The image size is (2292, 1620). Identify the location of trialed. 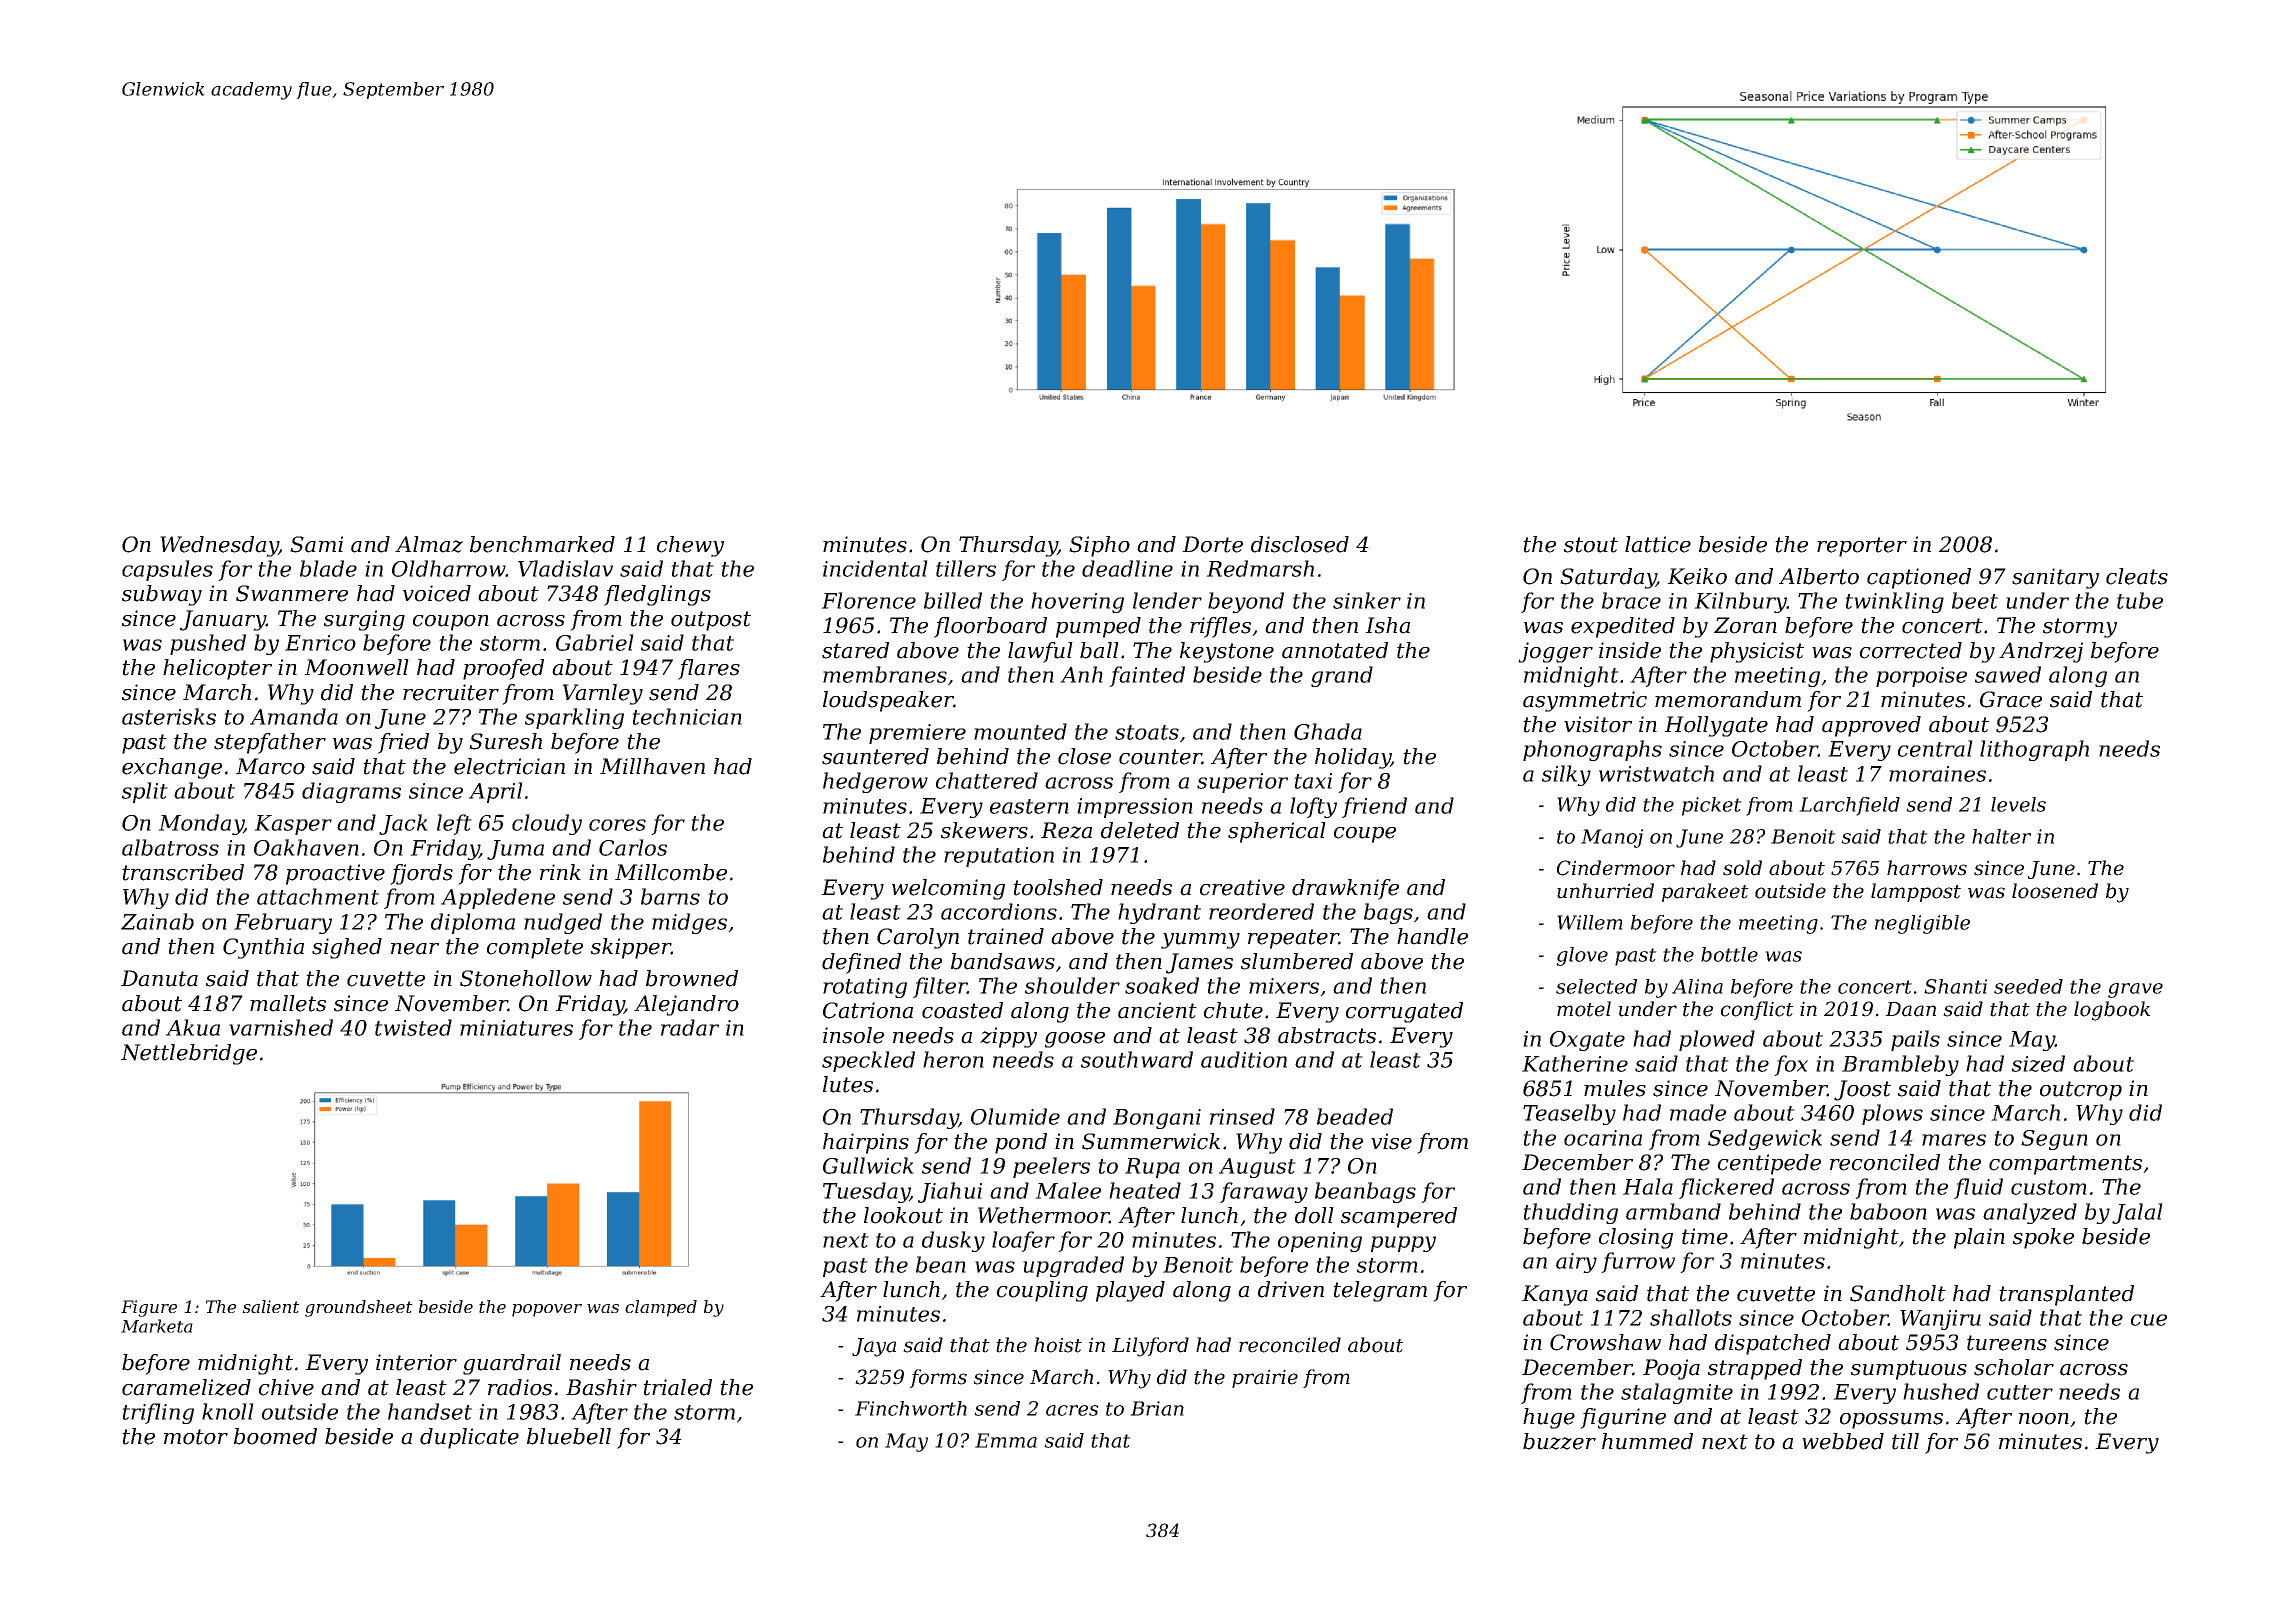
(677, 1387).
